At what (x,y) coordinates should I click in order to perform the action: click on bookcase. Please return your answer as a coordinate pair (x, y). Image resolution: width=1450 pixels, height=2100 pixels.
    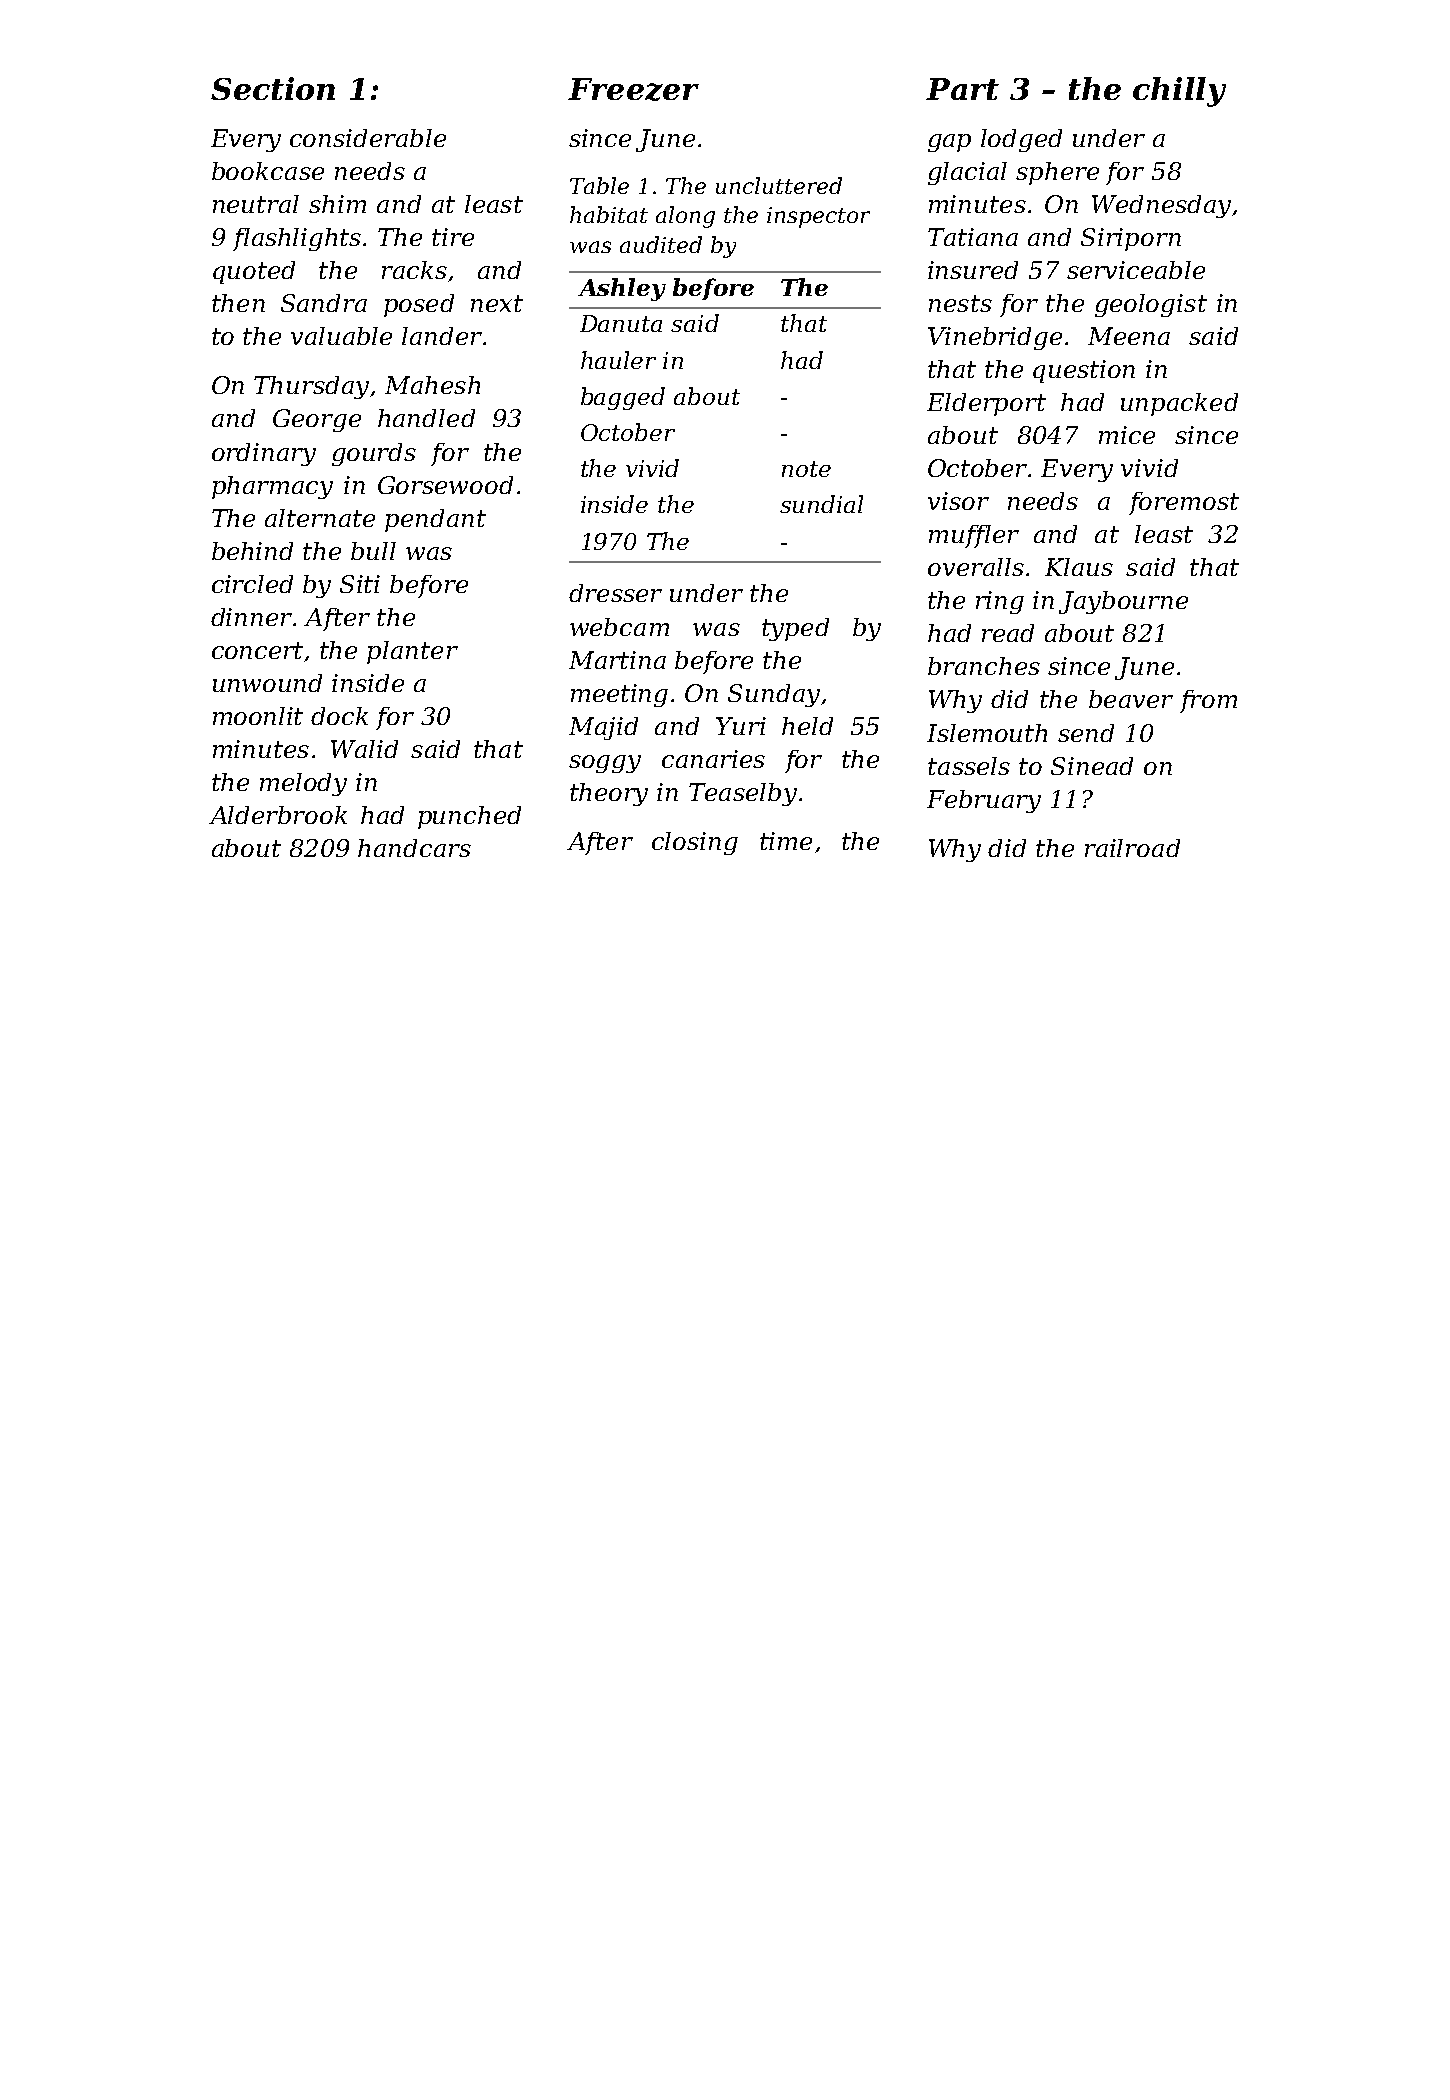
    Looking at the image, I should click on (268, 171).
